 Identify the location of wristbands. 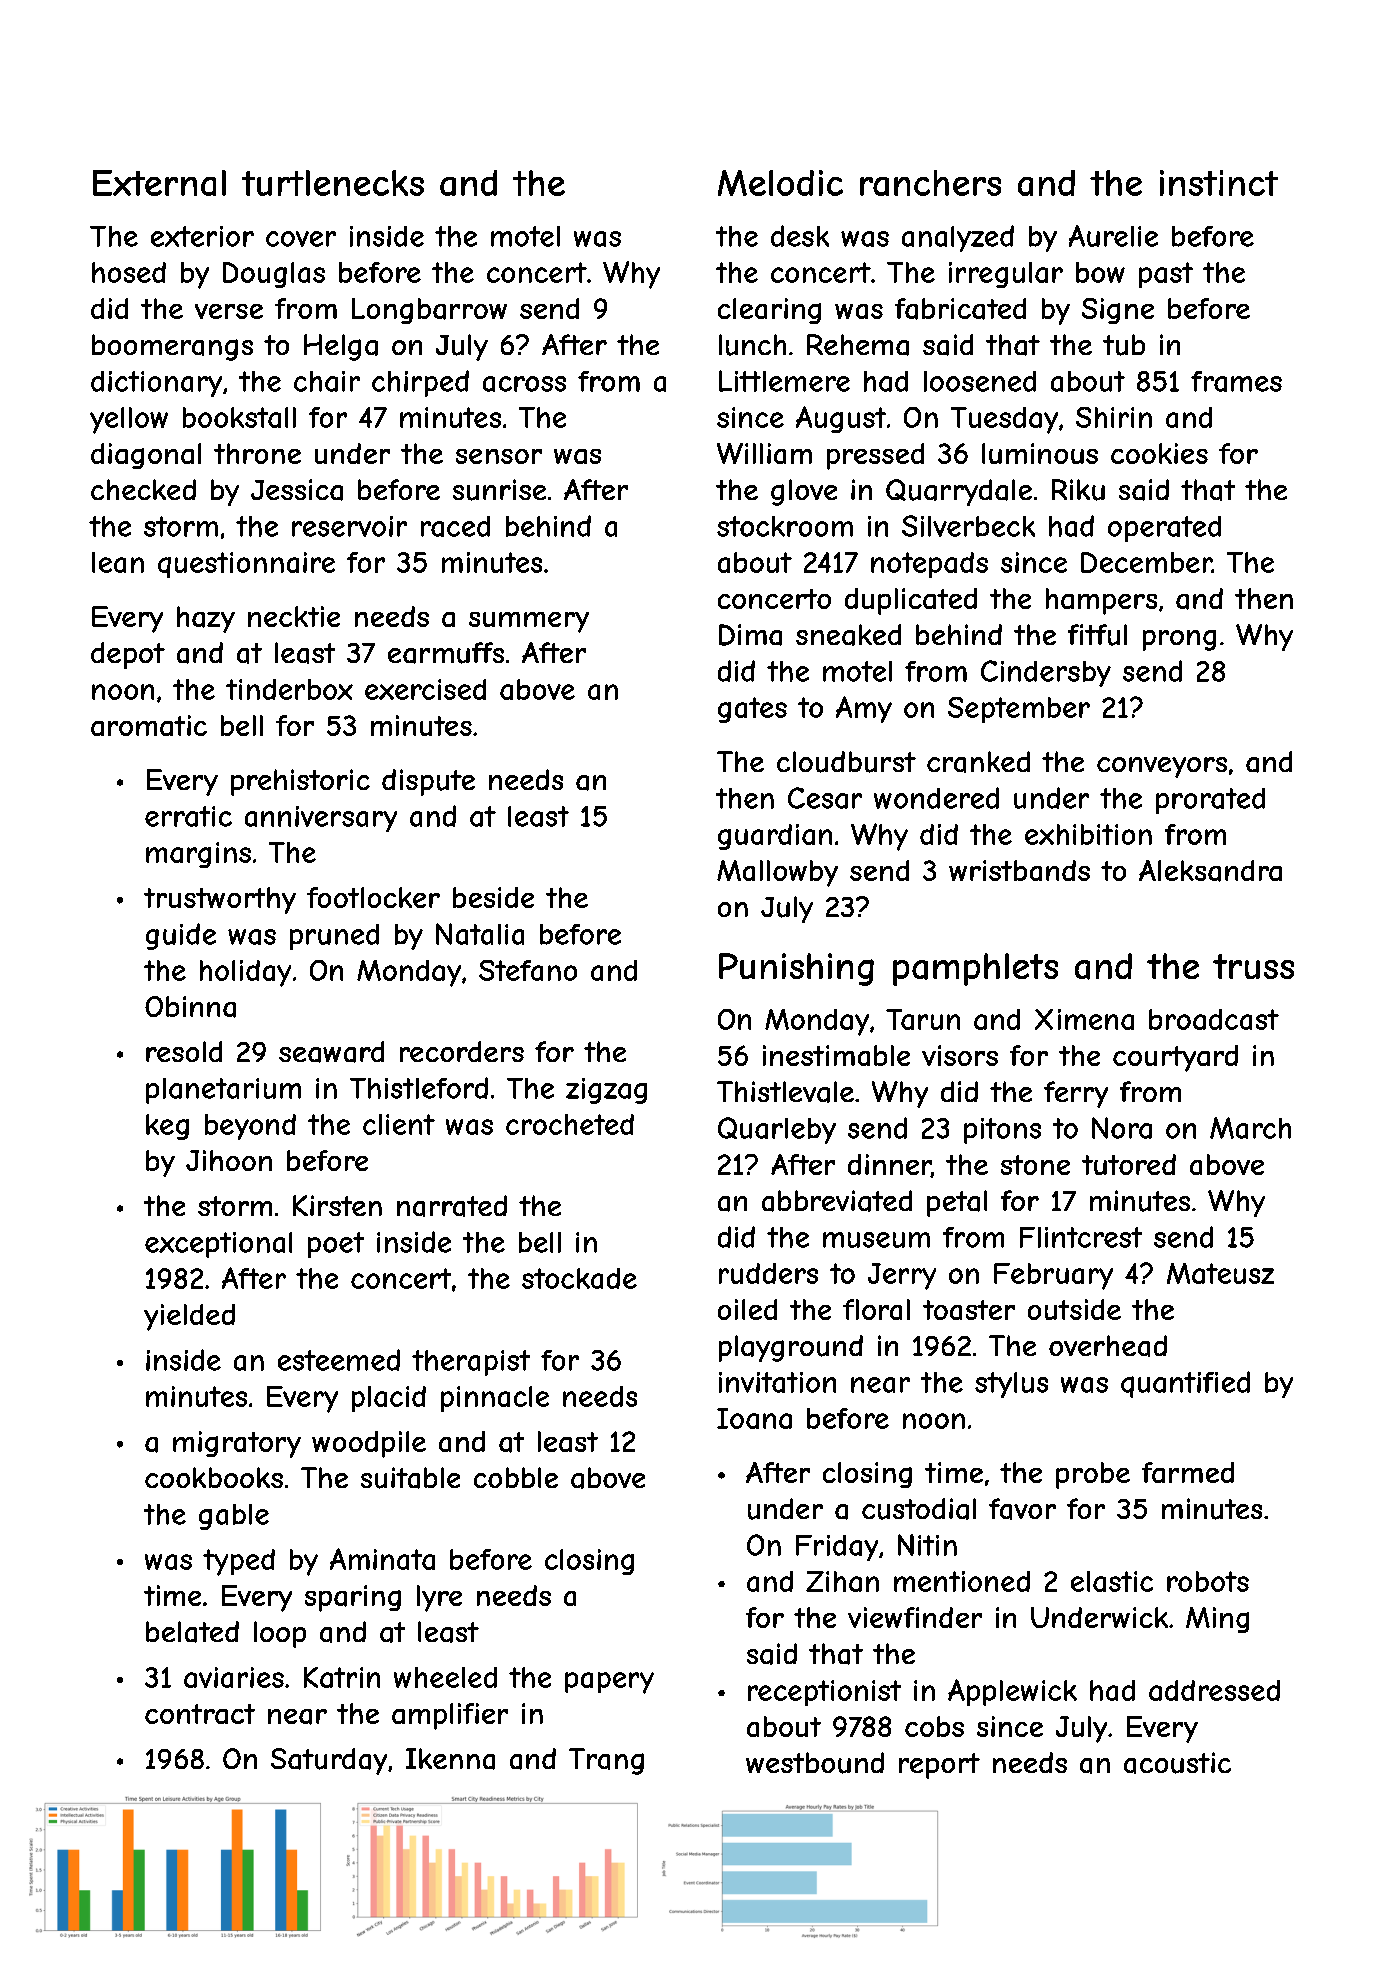
(1019, 870).
